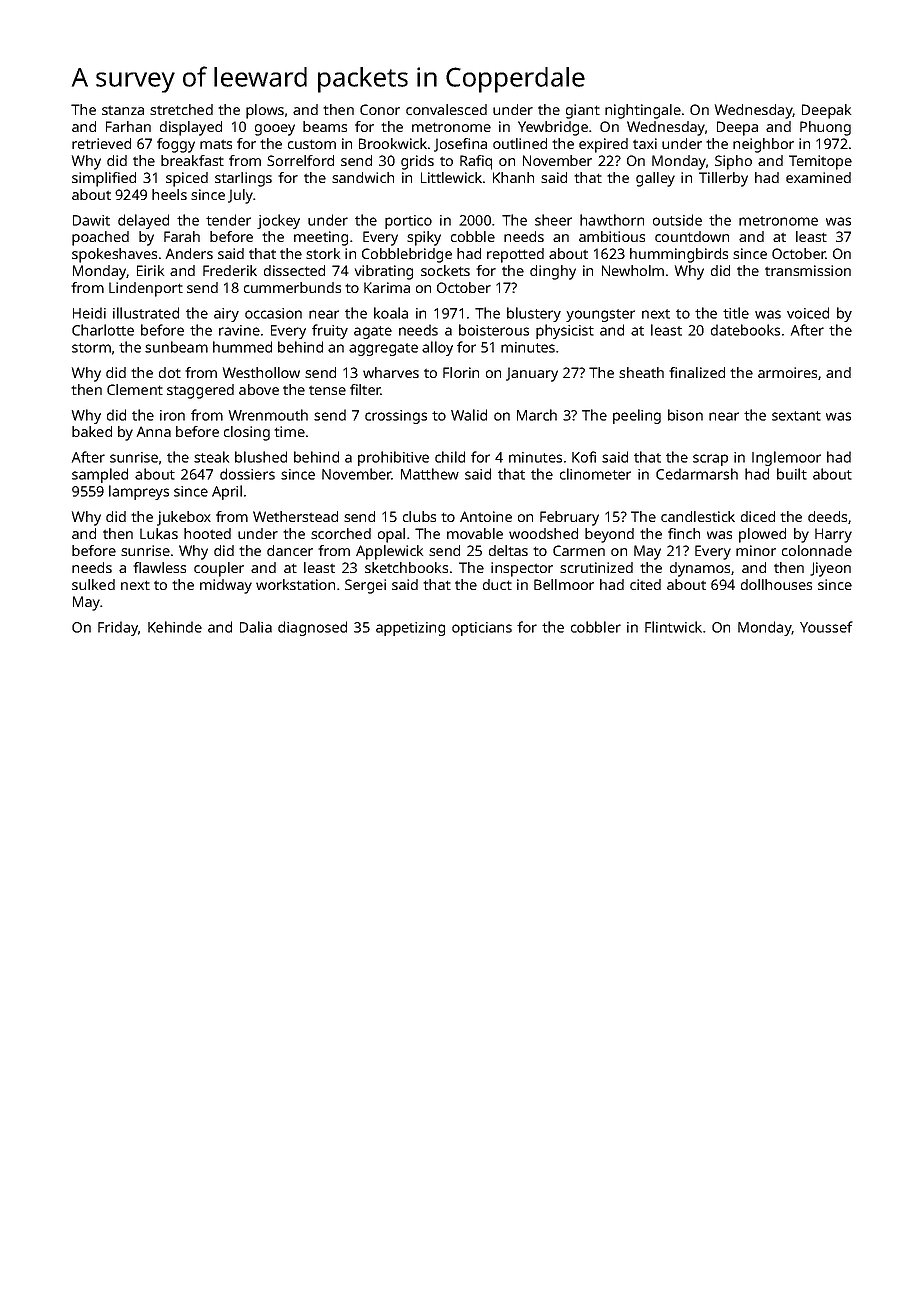 The height and width of the page is (1308, 924). I want to click on bison, so click(685, 415).
